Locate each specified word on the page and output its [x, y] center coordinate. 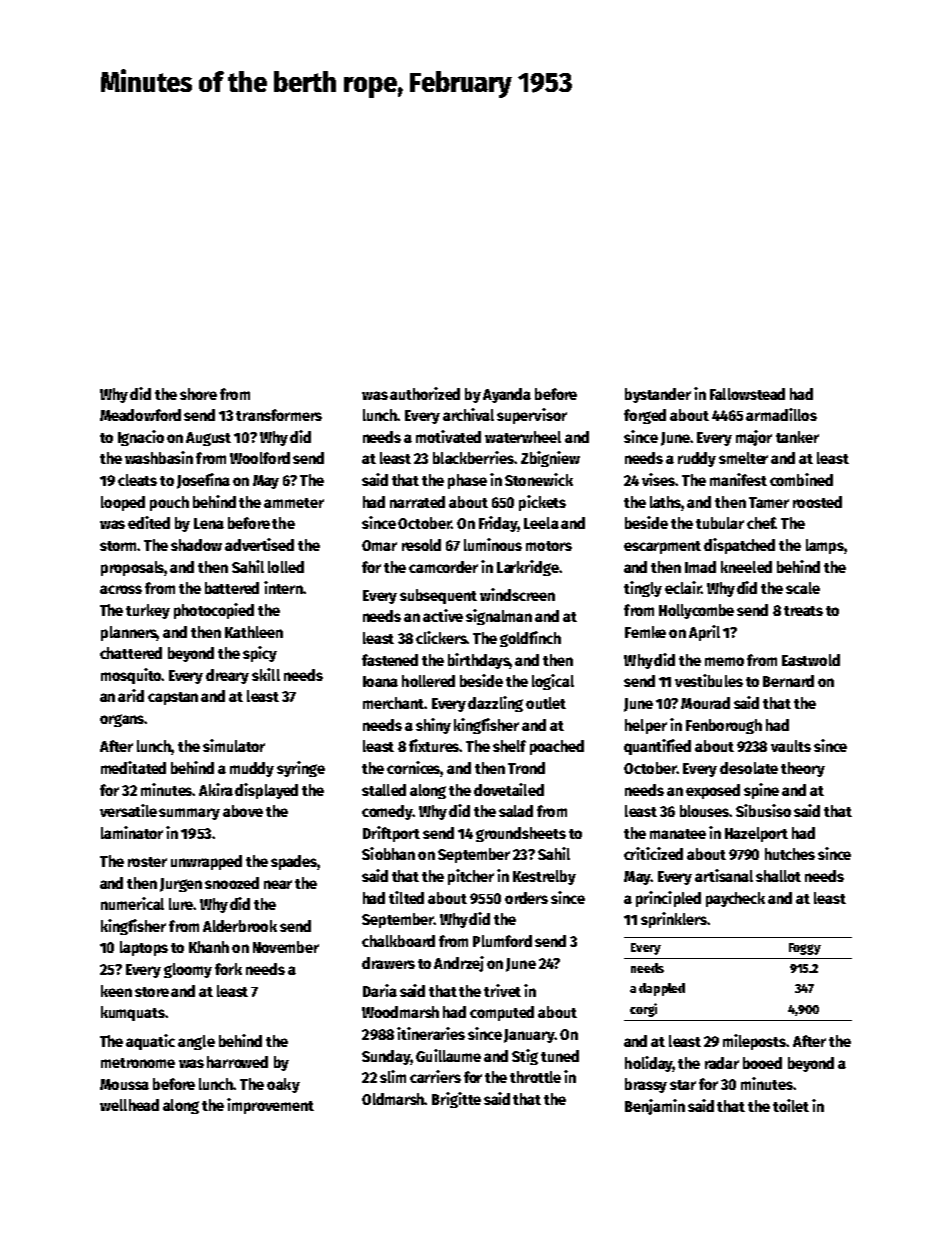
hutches [790, 854]
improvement [270, 1106]
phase [467, 481]
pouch [169, 503]
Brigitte [456, 1100]
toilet [791, 1105]
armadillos [781, 414]
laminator [132, 832]
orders [526, 898]
